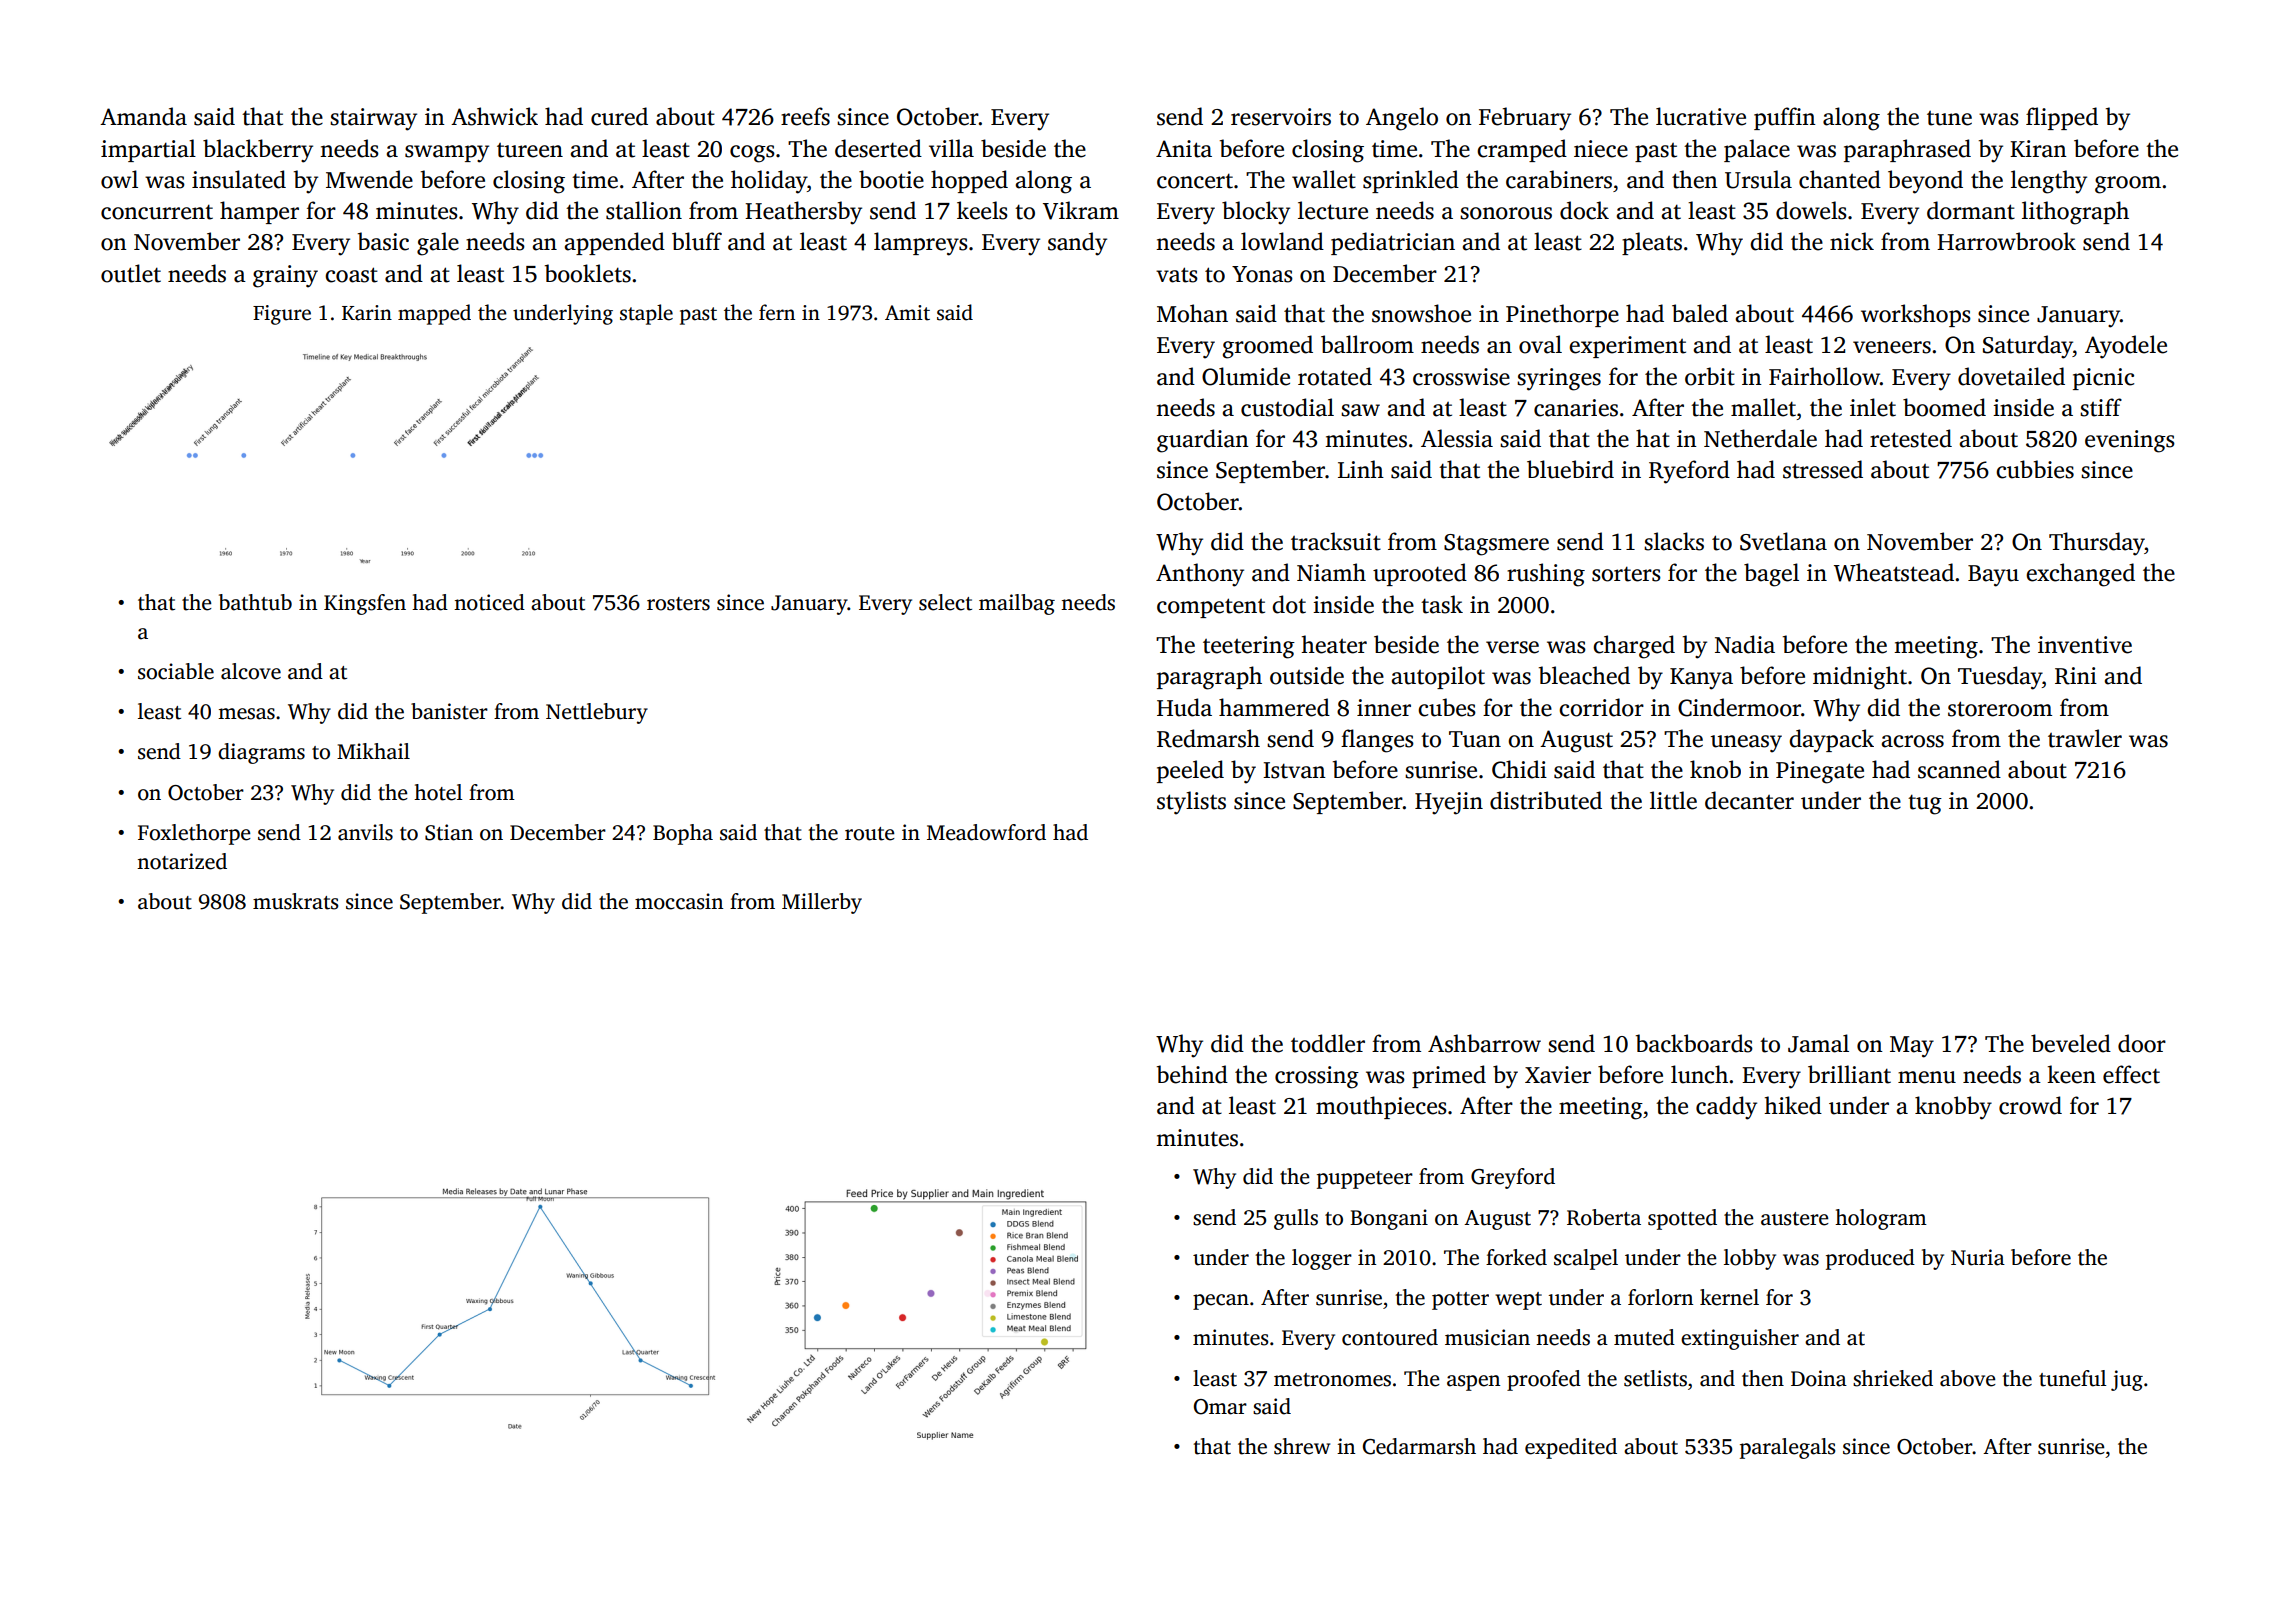  What do you see at coordinates (1208, 738) in the page?
I see `Redmarsh` at bounding box center [1208, 738].
